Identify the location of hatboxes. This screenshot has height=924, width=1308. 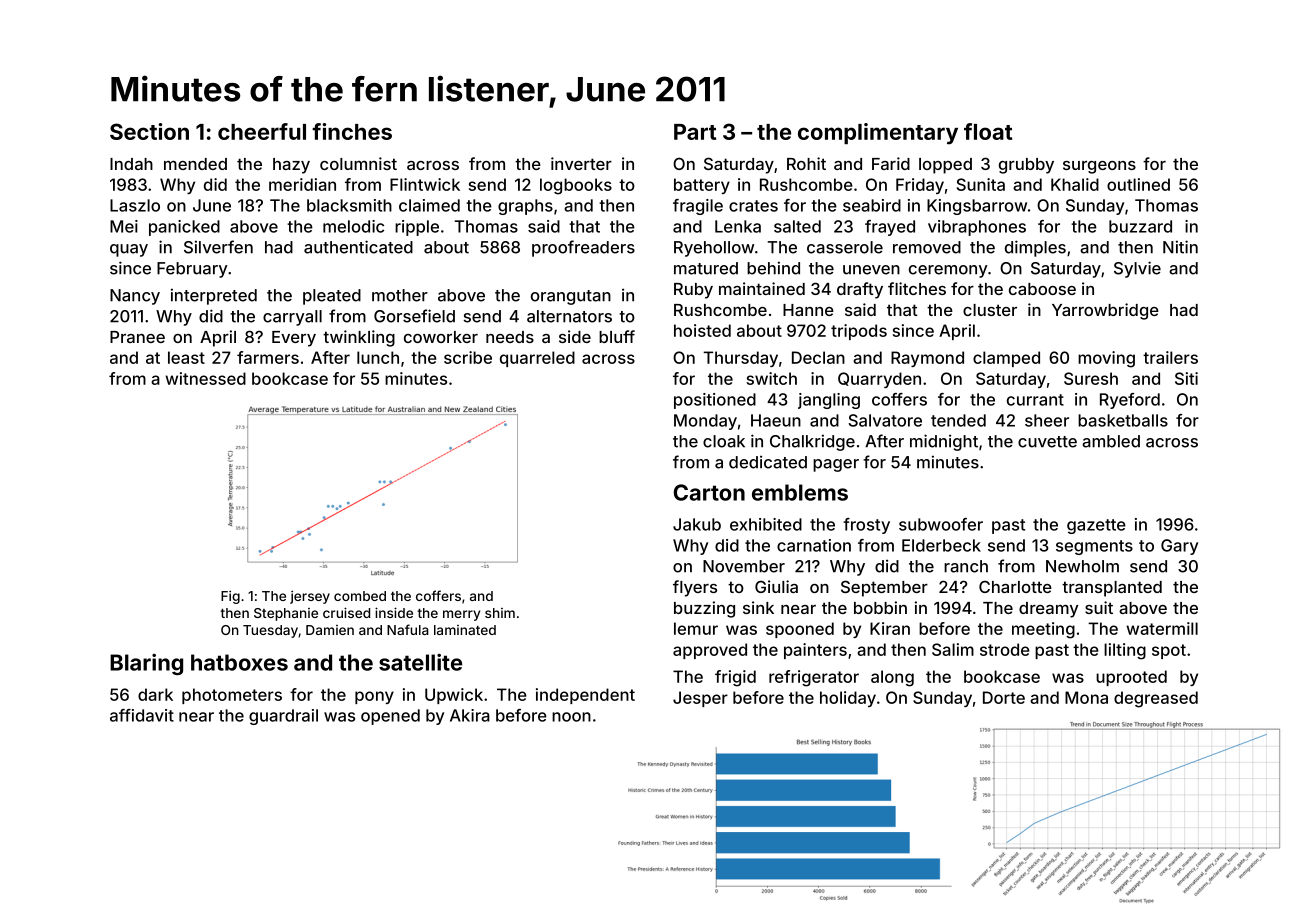
(239, 662).
